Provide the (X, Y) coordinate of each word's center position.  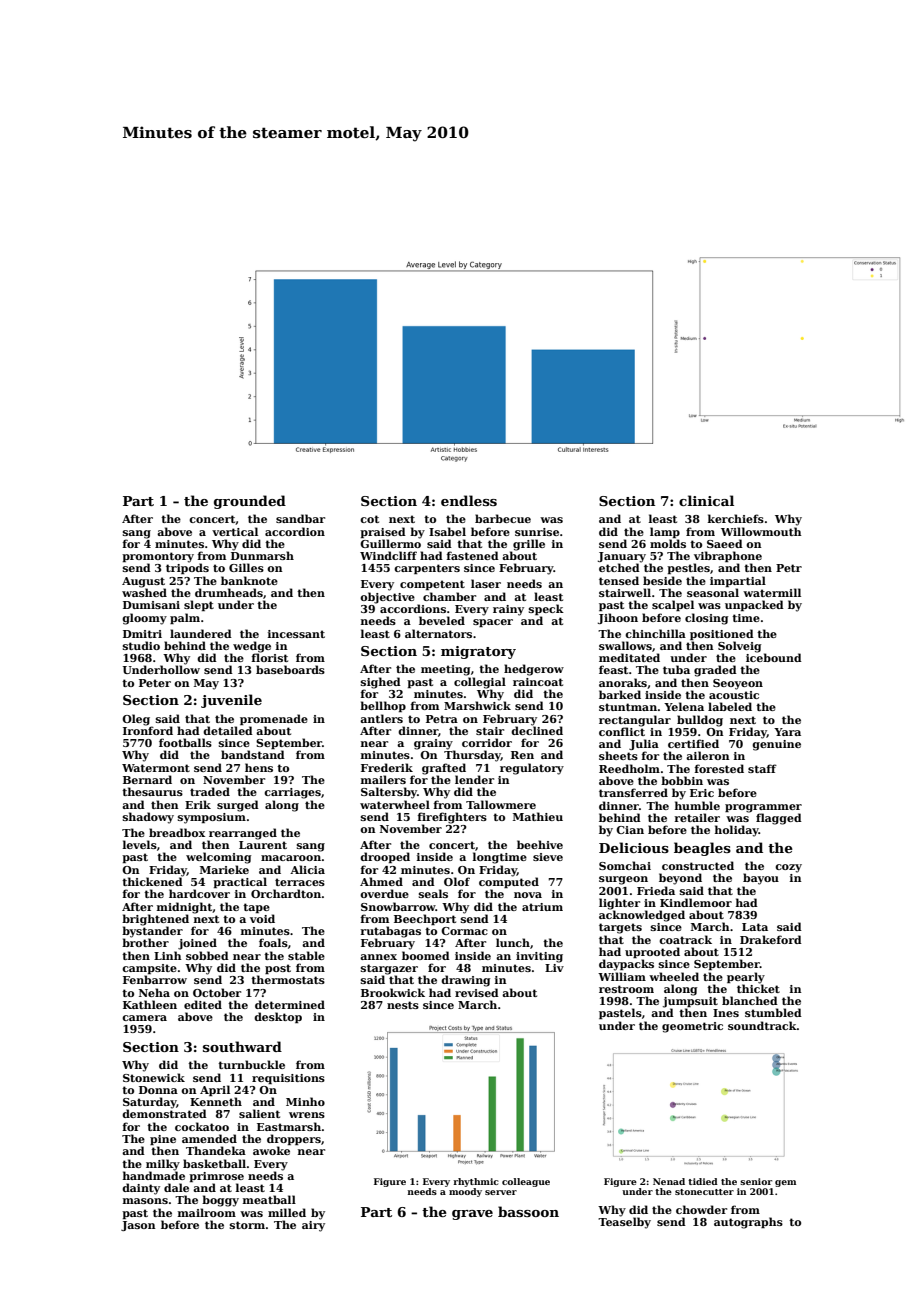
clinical (706, 500)
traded (210, 791)
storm (247, 1225)
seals (433, 893)
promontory (158, 557)
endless (469, 500)
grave (472, 1215)
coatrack (685, 939)
